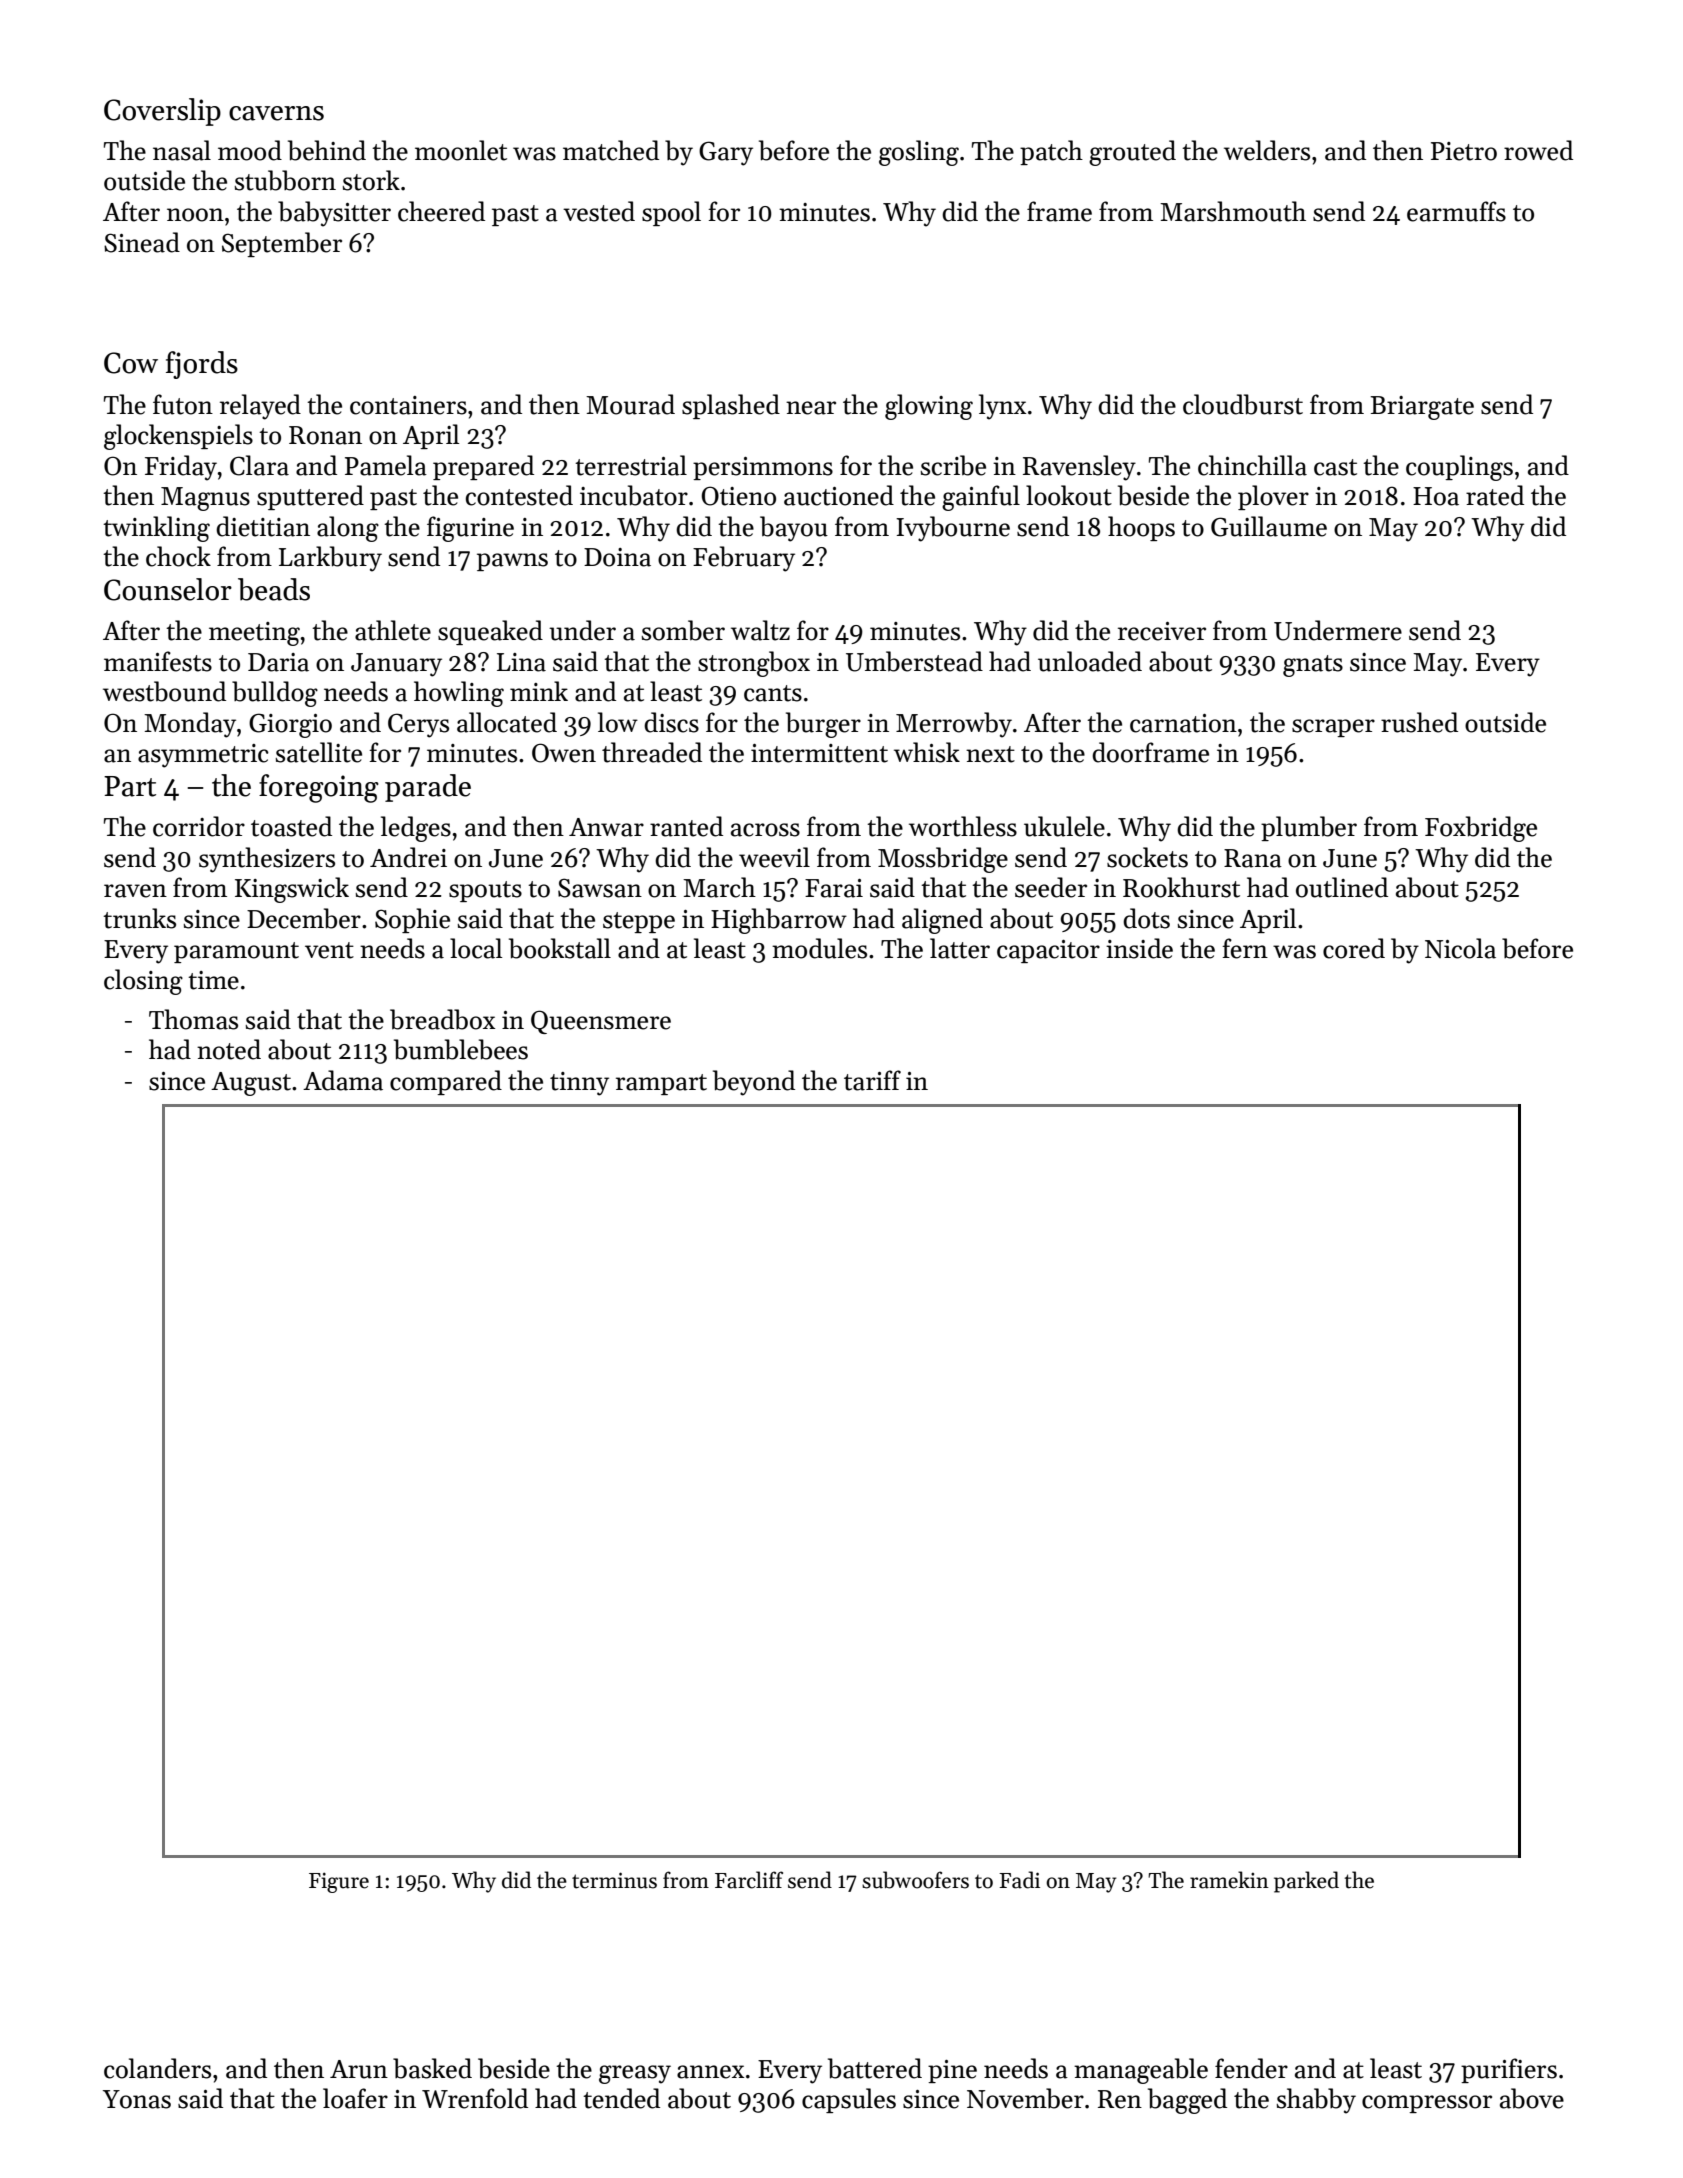 Image resolution: width=1683 pixels, height=2178 pixels. Describe the element at coordinates (1019, 1880) in the screenshot. I see `Fadi` at that location.
